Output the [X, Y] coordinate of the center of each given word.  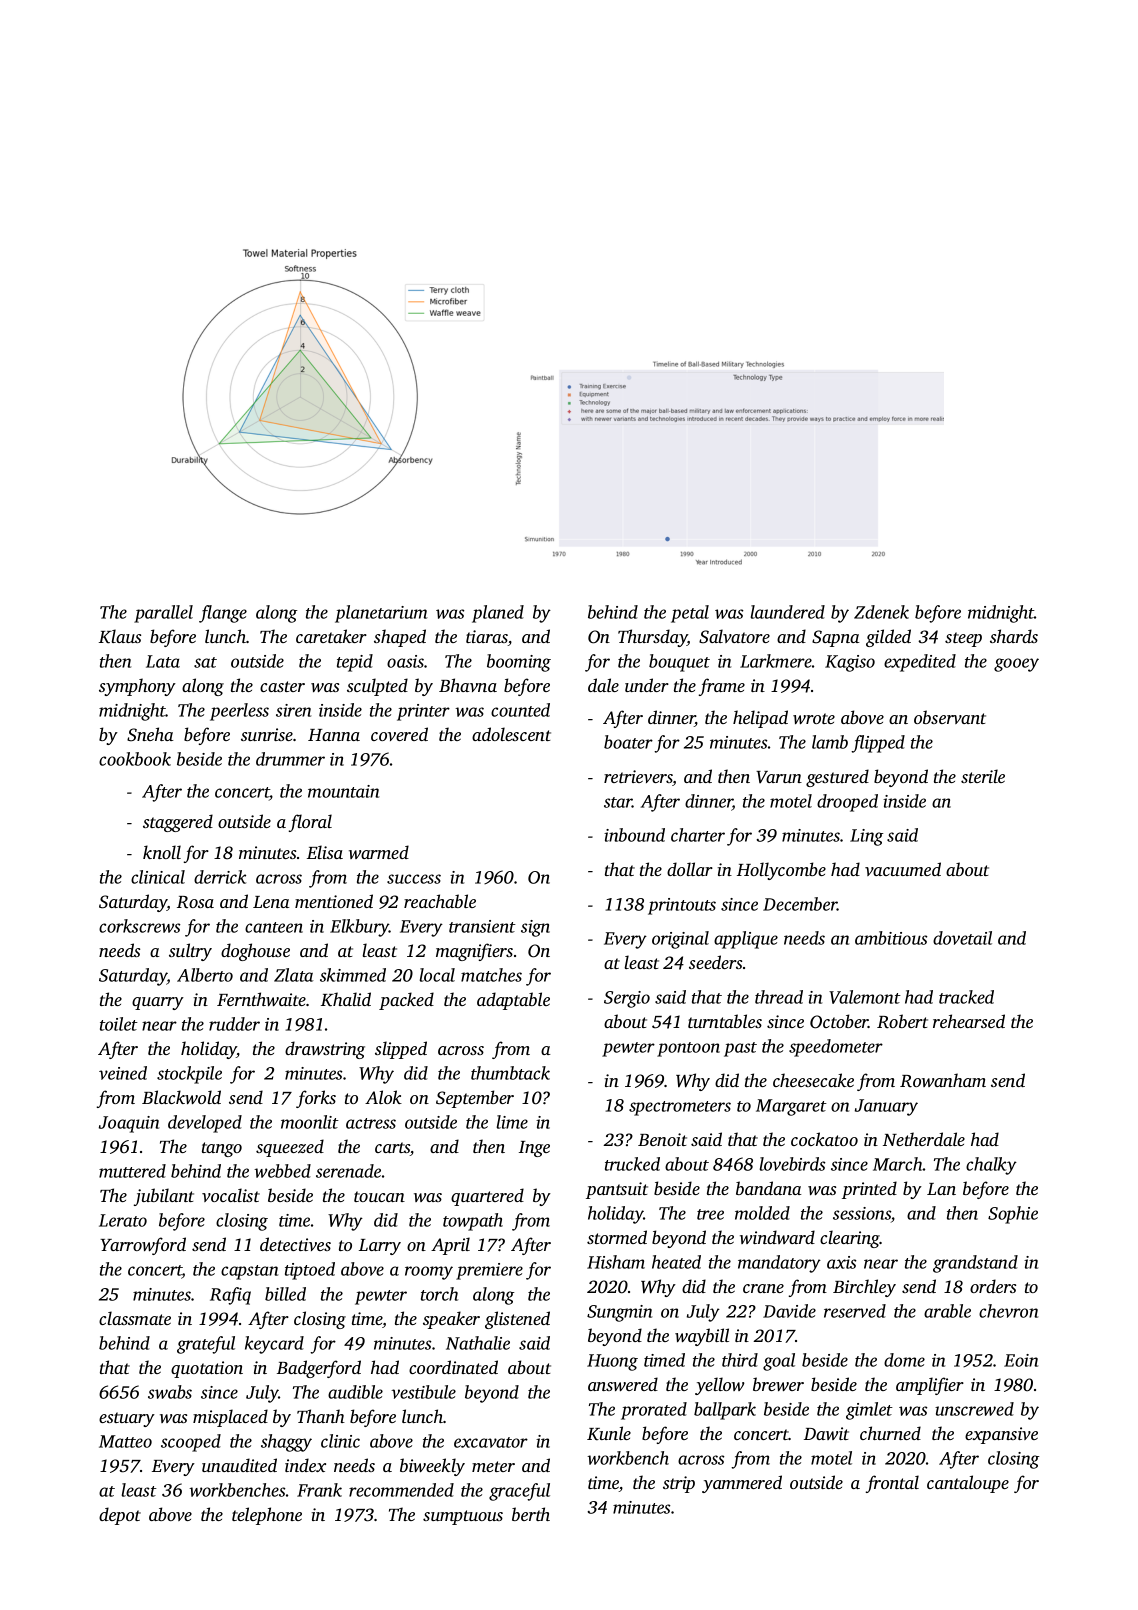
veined [123, 1073]
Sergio [627, 999]
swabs [170, 1392]
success [414, 879]
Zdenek [881, 612]
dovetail [962, 938]
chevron [1008, 1311]
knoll [162, 852]
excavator [491, 1442]
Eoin [1021, 1360]
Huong [612, 1362]
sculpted [377, 687]
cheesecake [813, 1080]
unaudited [239, 1465]
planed [498, 614]
